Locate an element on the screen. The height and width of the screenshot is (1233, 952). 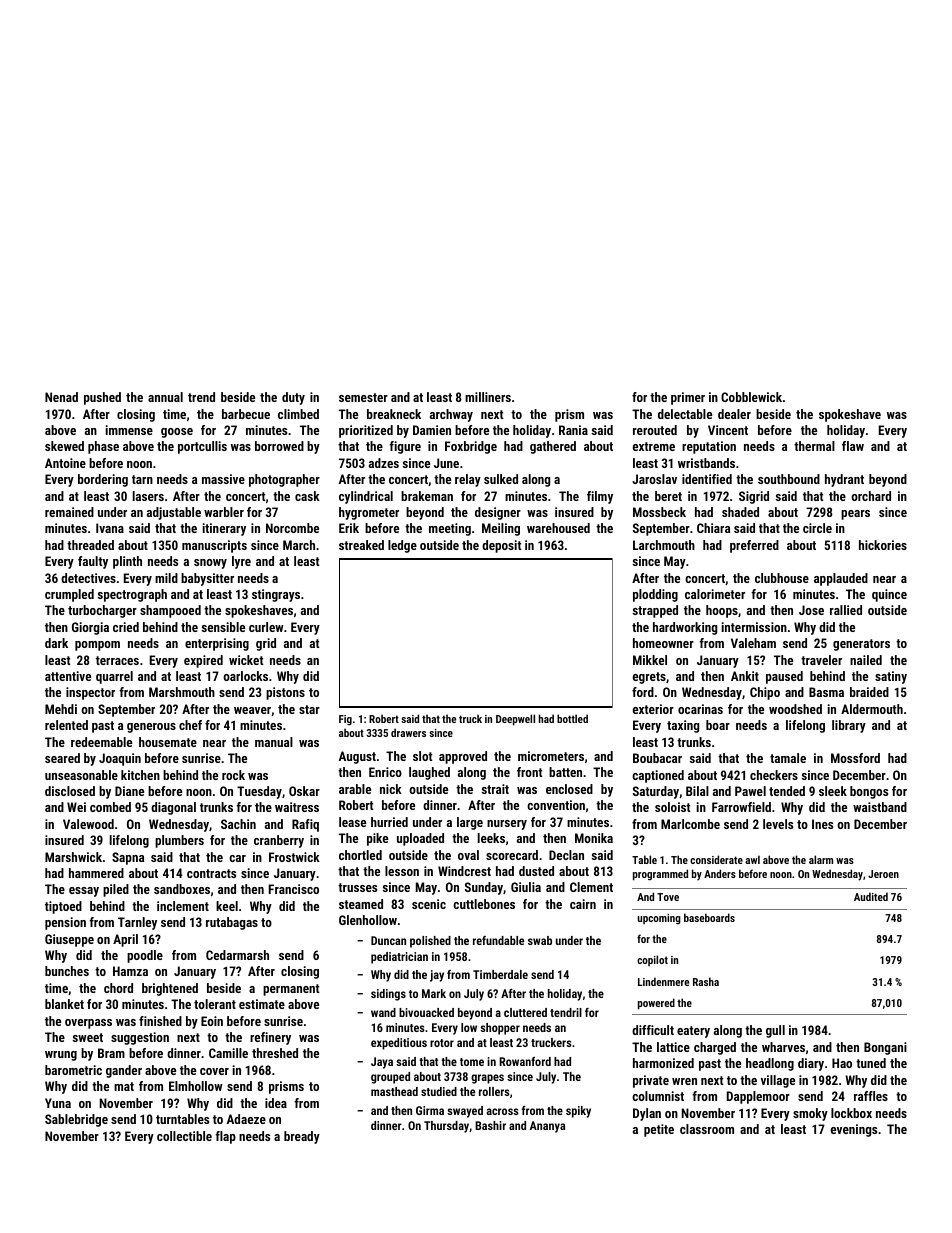
trend is located at coordinates (201, 397).
